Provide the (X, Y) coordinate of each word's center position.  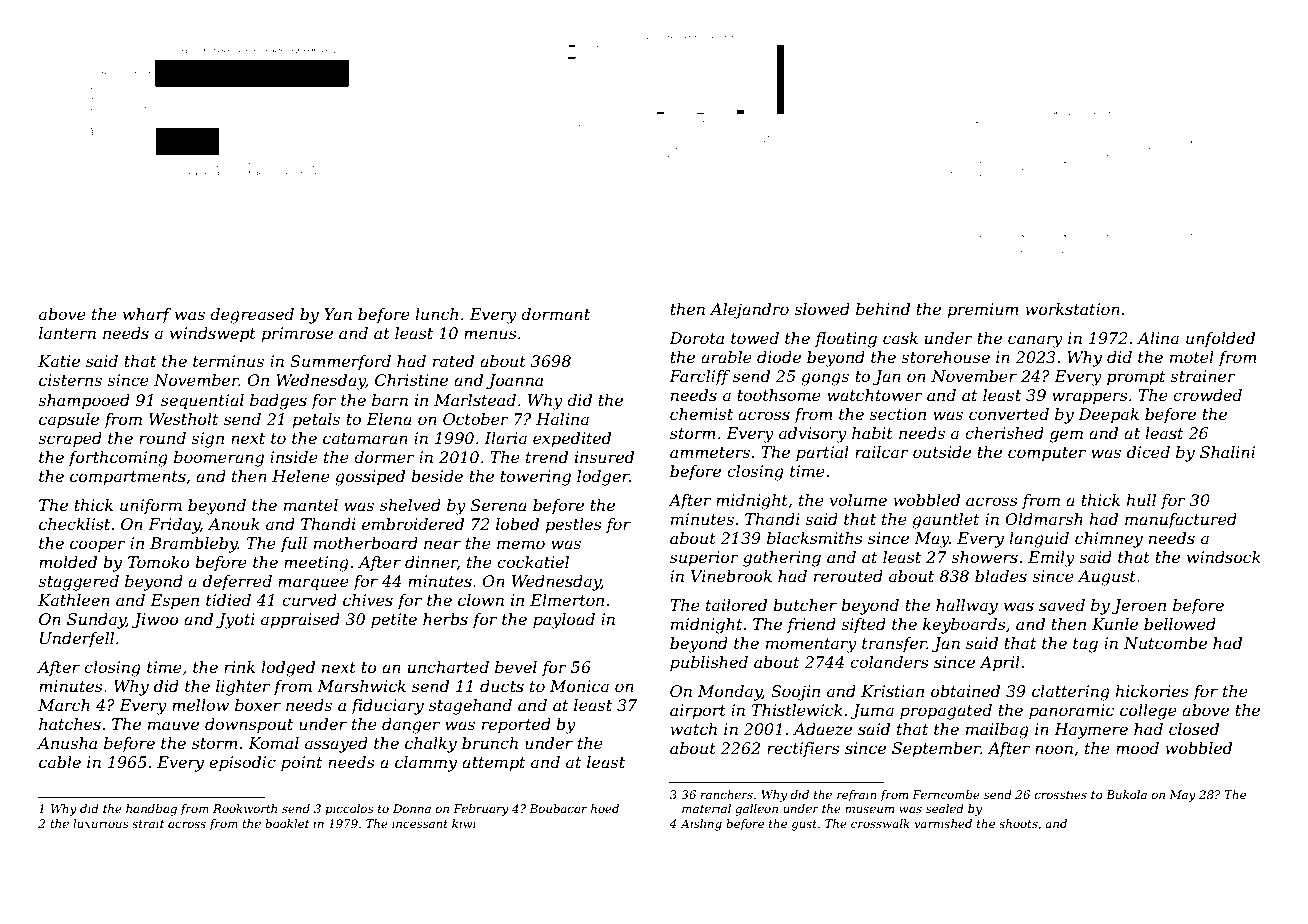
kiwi (464, 823)
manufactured (1181, 520)
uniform (151, 506)
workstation (1072, 309)
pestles (573, 526)
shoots (1018, 823)
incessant (420, 823)
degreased (252, 316)
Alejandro (749, 311)
